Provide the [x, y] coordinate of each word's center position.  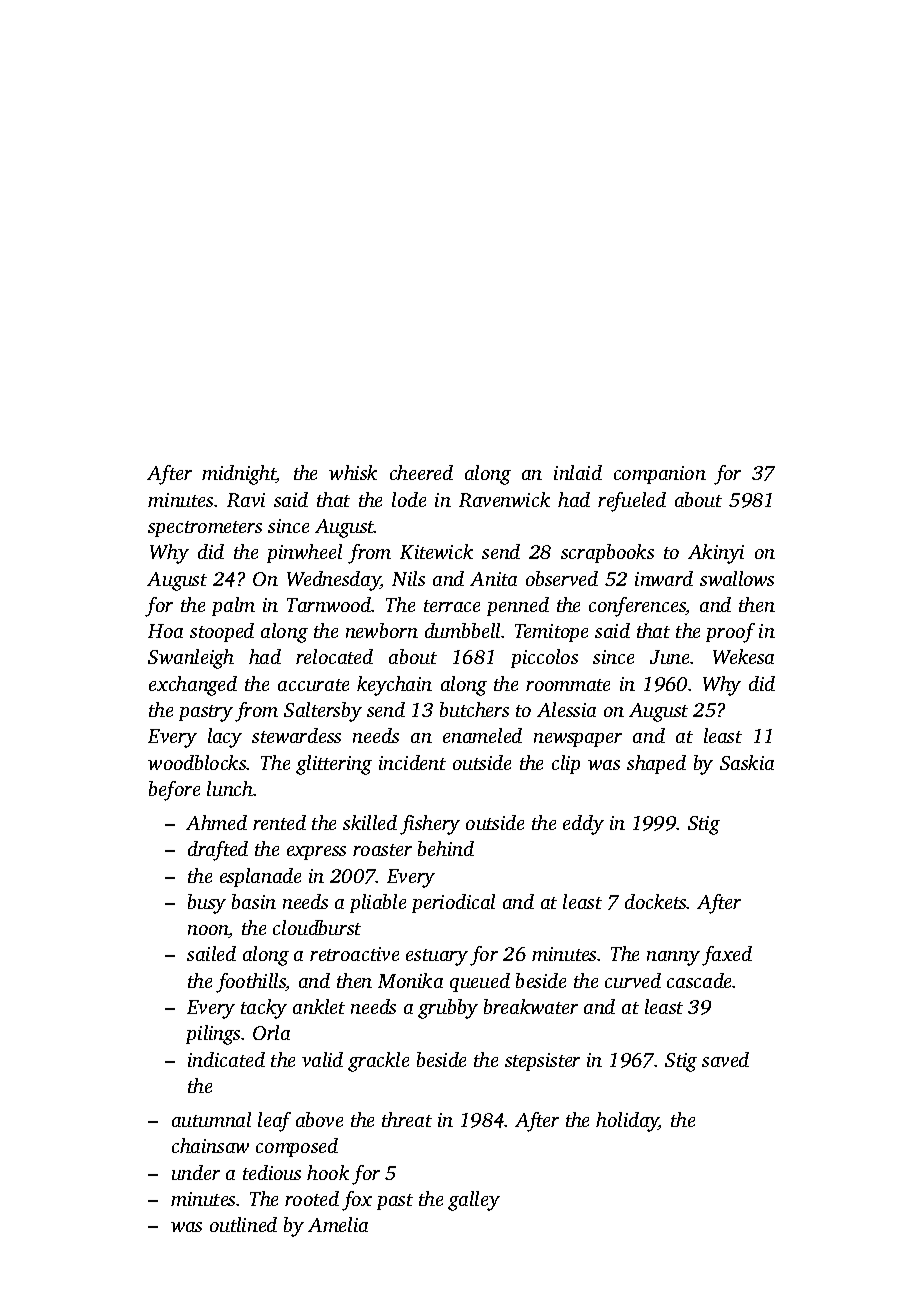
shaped [656, 764]
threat [407, 1119]
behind [446, 848]
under [196, 1172]
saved [725, 1059]
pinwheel [304, 553]
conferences [637, 607]
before [174, 791]
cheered [421, 472]
